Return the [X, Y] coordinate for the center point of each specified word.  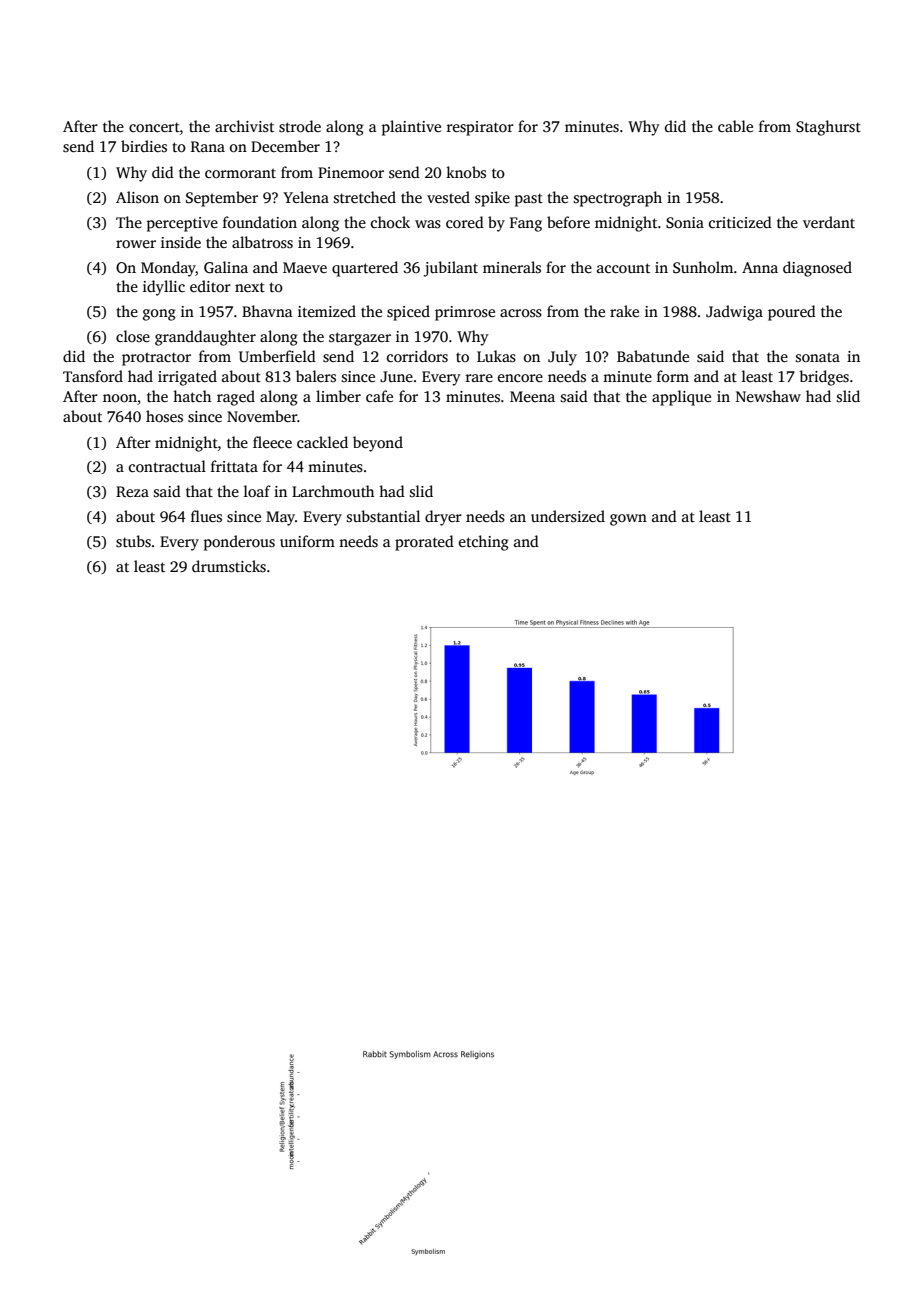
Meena [532, 396]
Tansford [93, 376]
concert [154, 127]
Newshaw [768, 396]
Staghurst [828, 128]
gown [628, 520]
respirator [480, 128]
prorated [424, 543]
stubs [133, 541]
